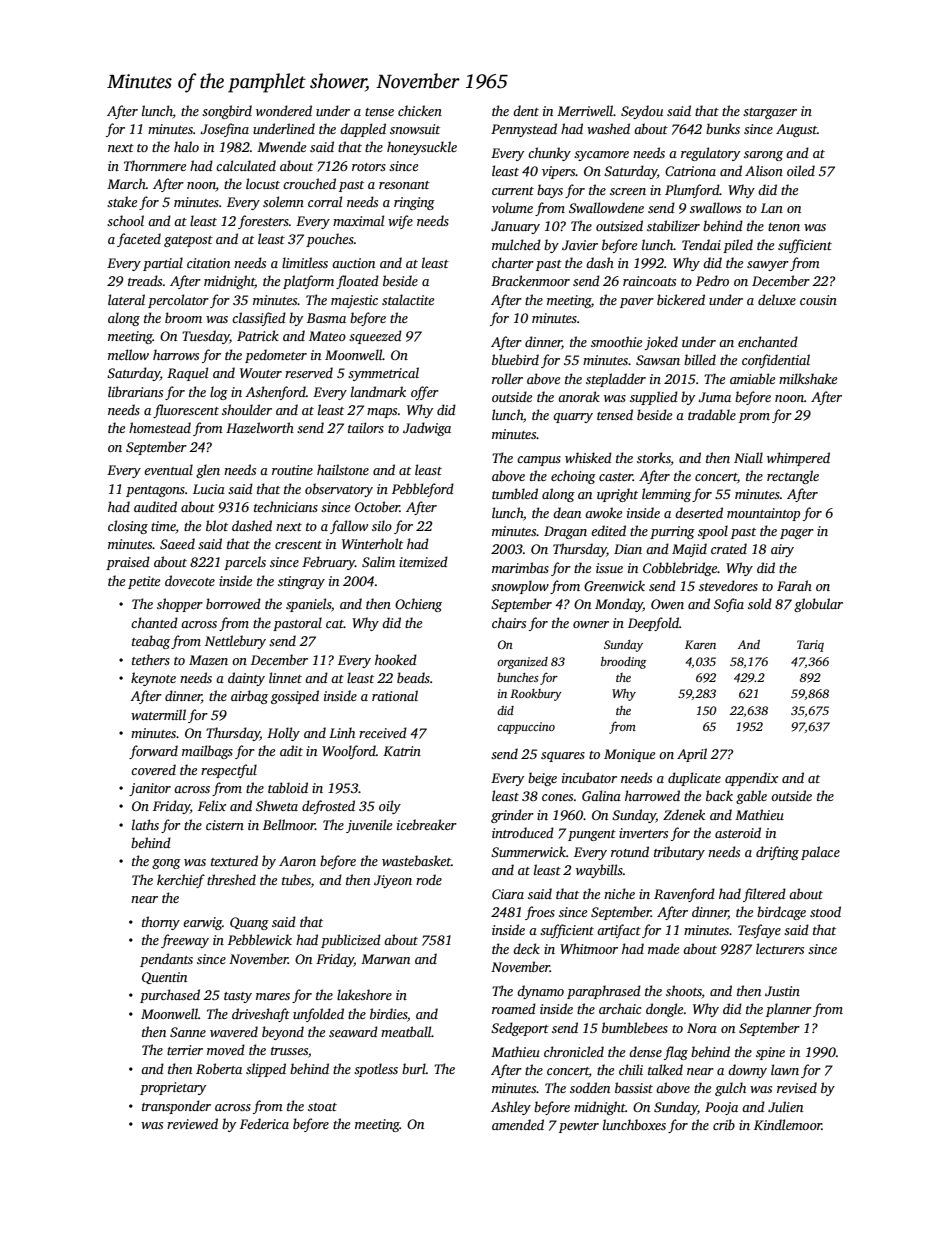 Image resolution: width=952 pixels, height=1233 pixels. I want to click on paver, so click(637, 303).
